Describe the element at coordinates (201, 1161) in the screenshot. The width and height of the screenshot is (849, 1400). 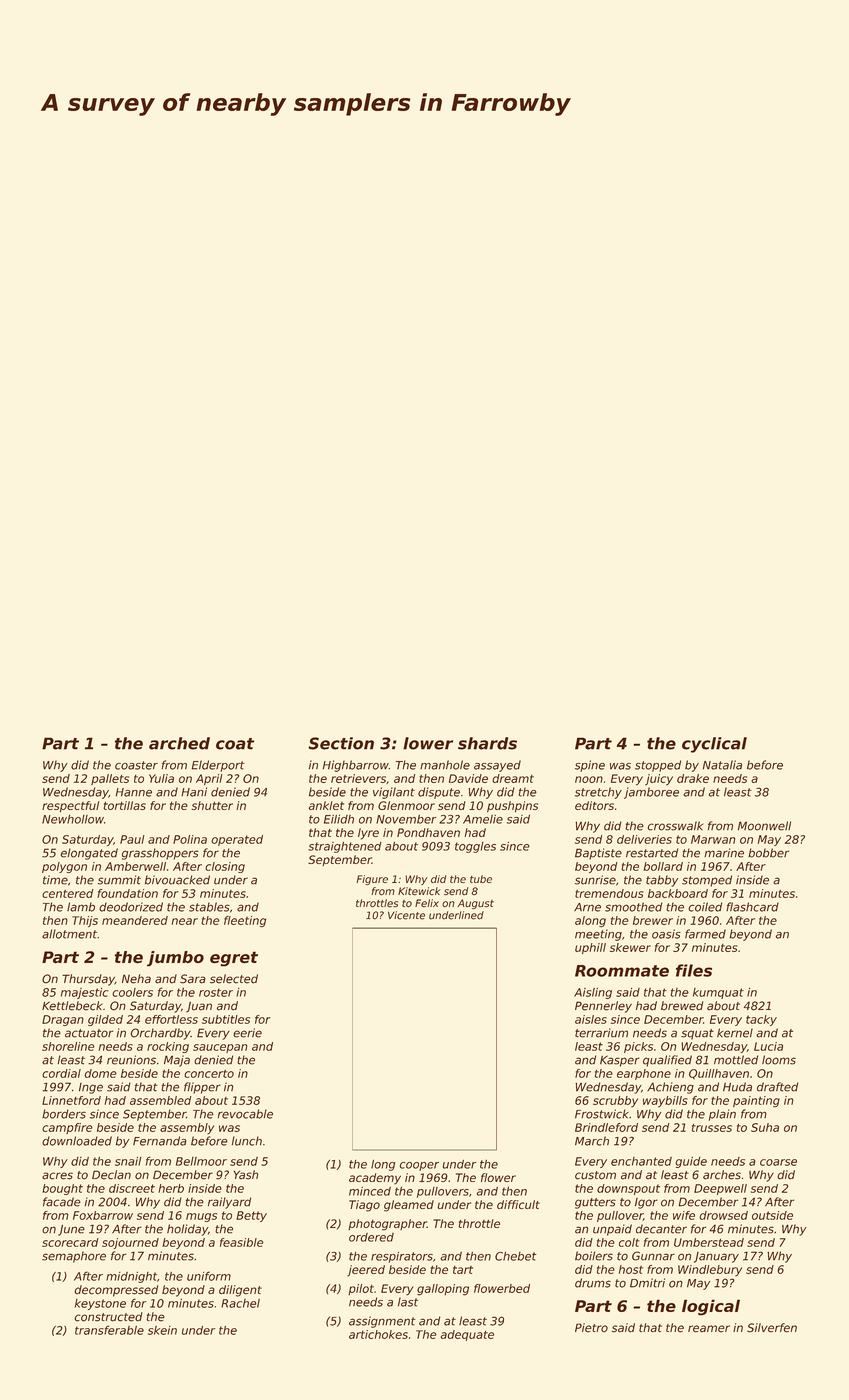
I see `Bellmoor` at that location.
